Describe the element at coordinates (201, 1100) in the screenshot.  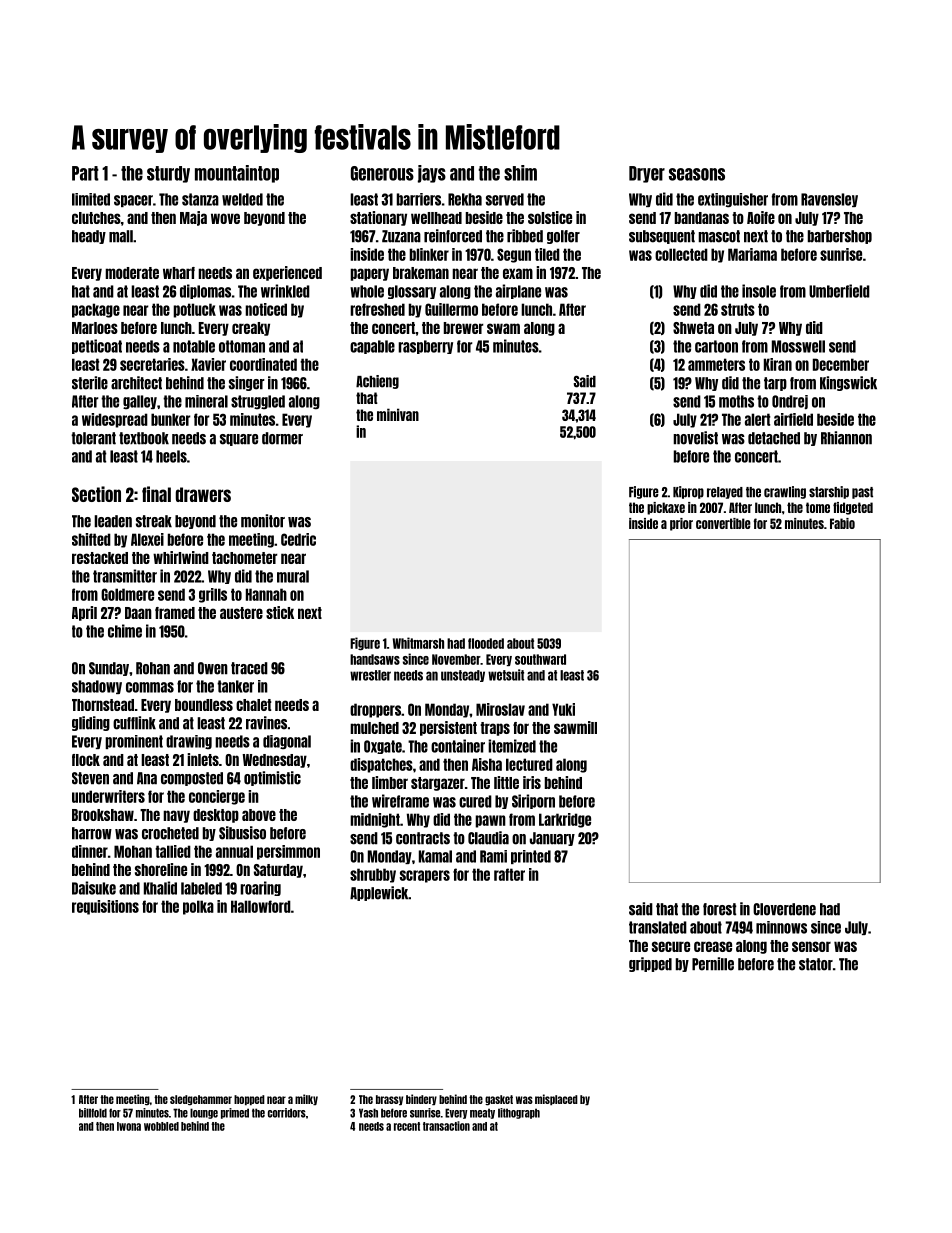
I see `sledgehammer` at that location.
